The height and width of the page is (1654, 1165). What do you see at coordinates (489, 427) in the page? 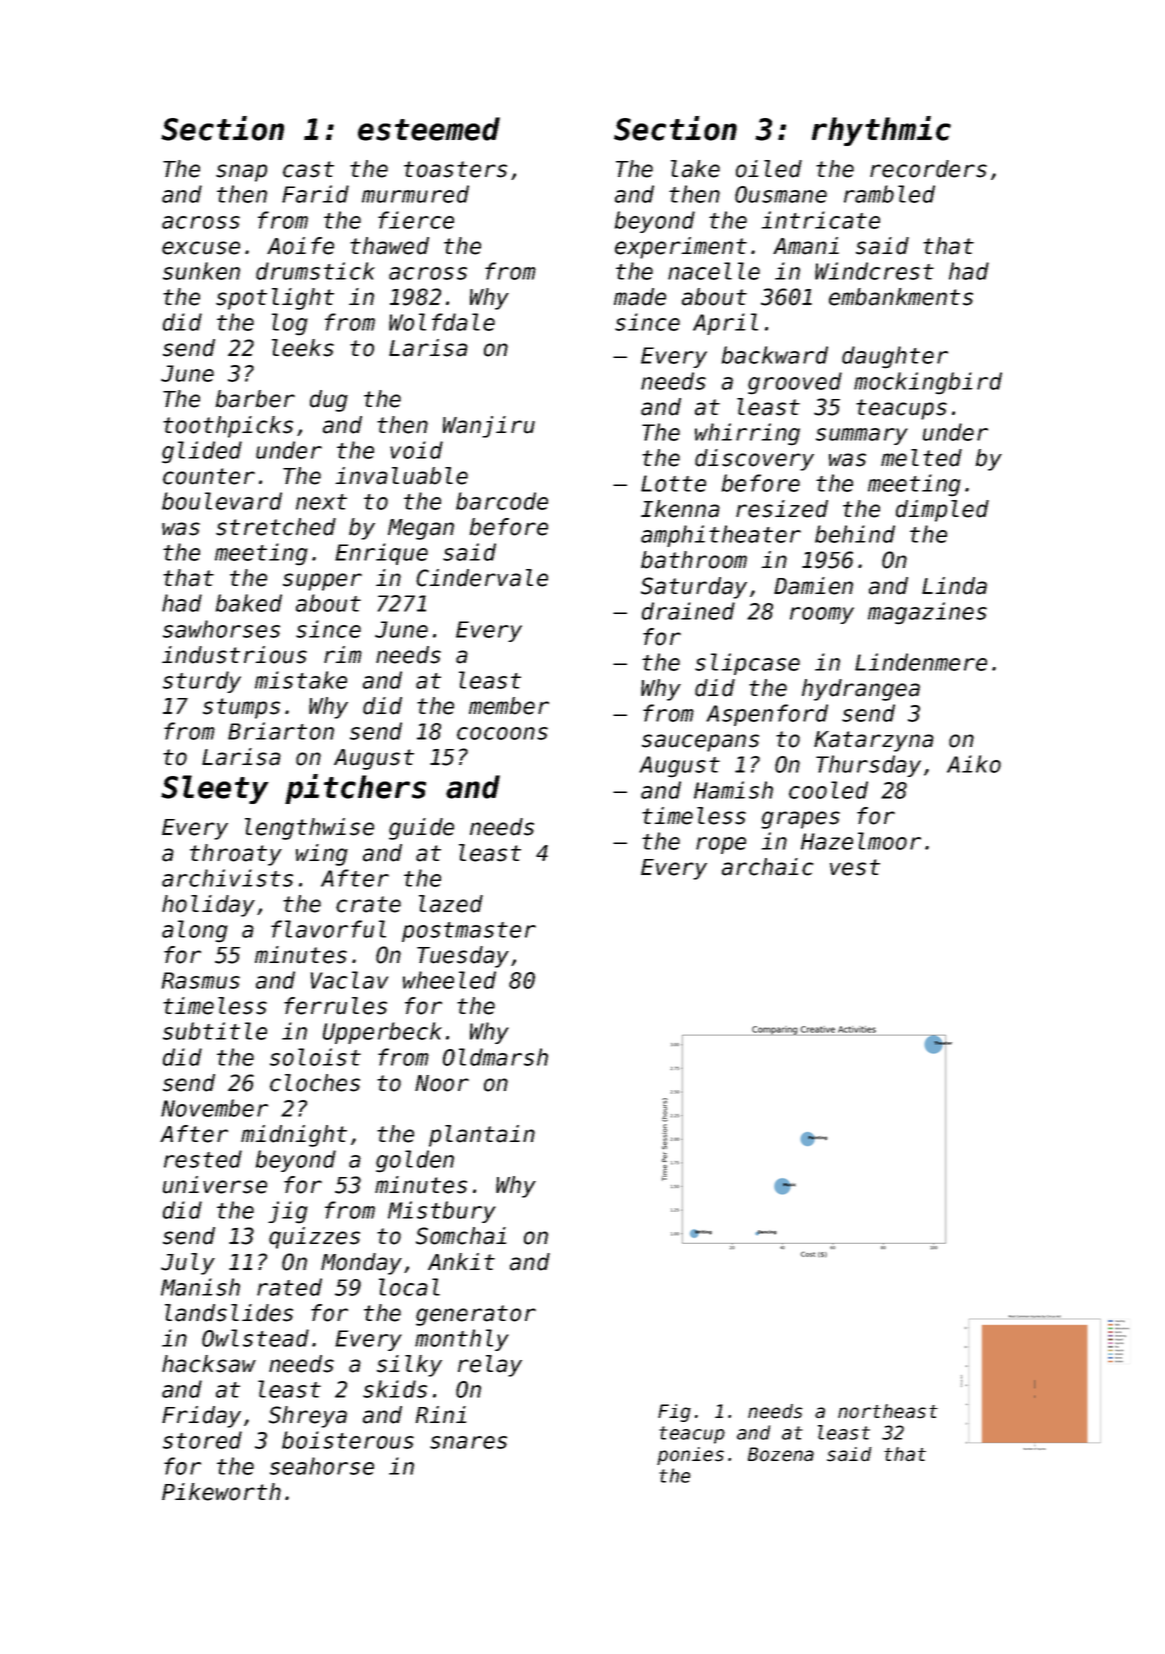
I see `Wanjiru` at bounding box center [489, 427].
